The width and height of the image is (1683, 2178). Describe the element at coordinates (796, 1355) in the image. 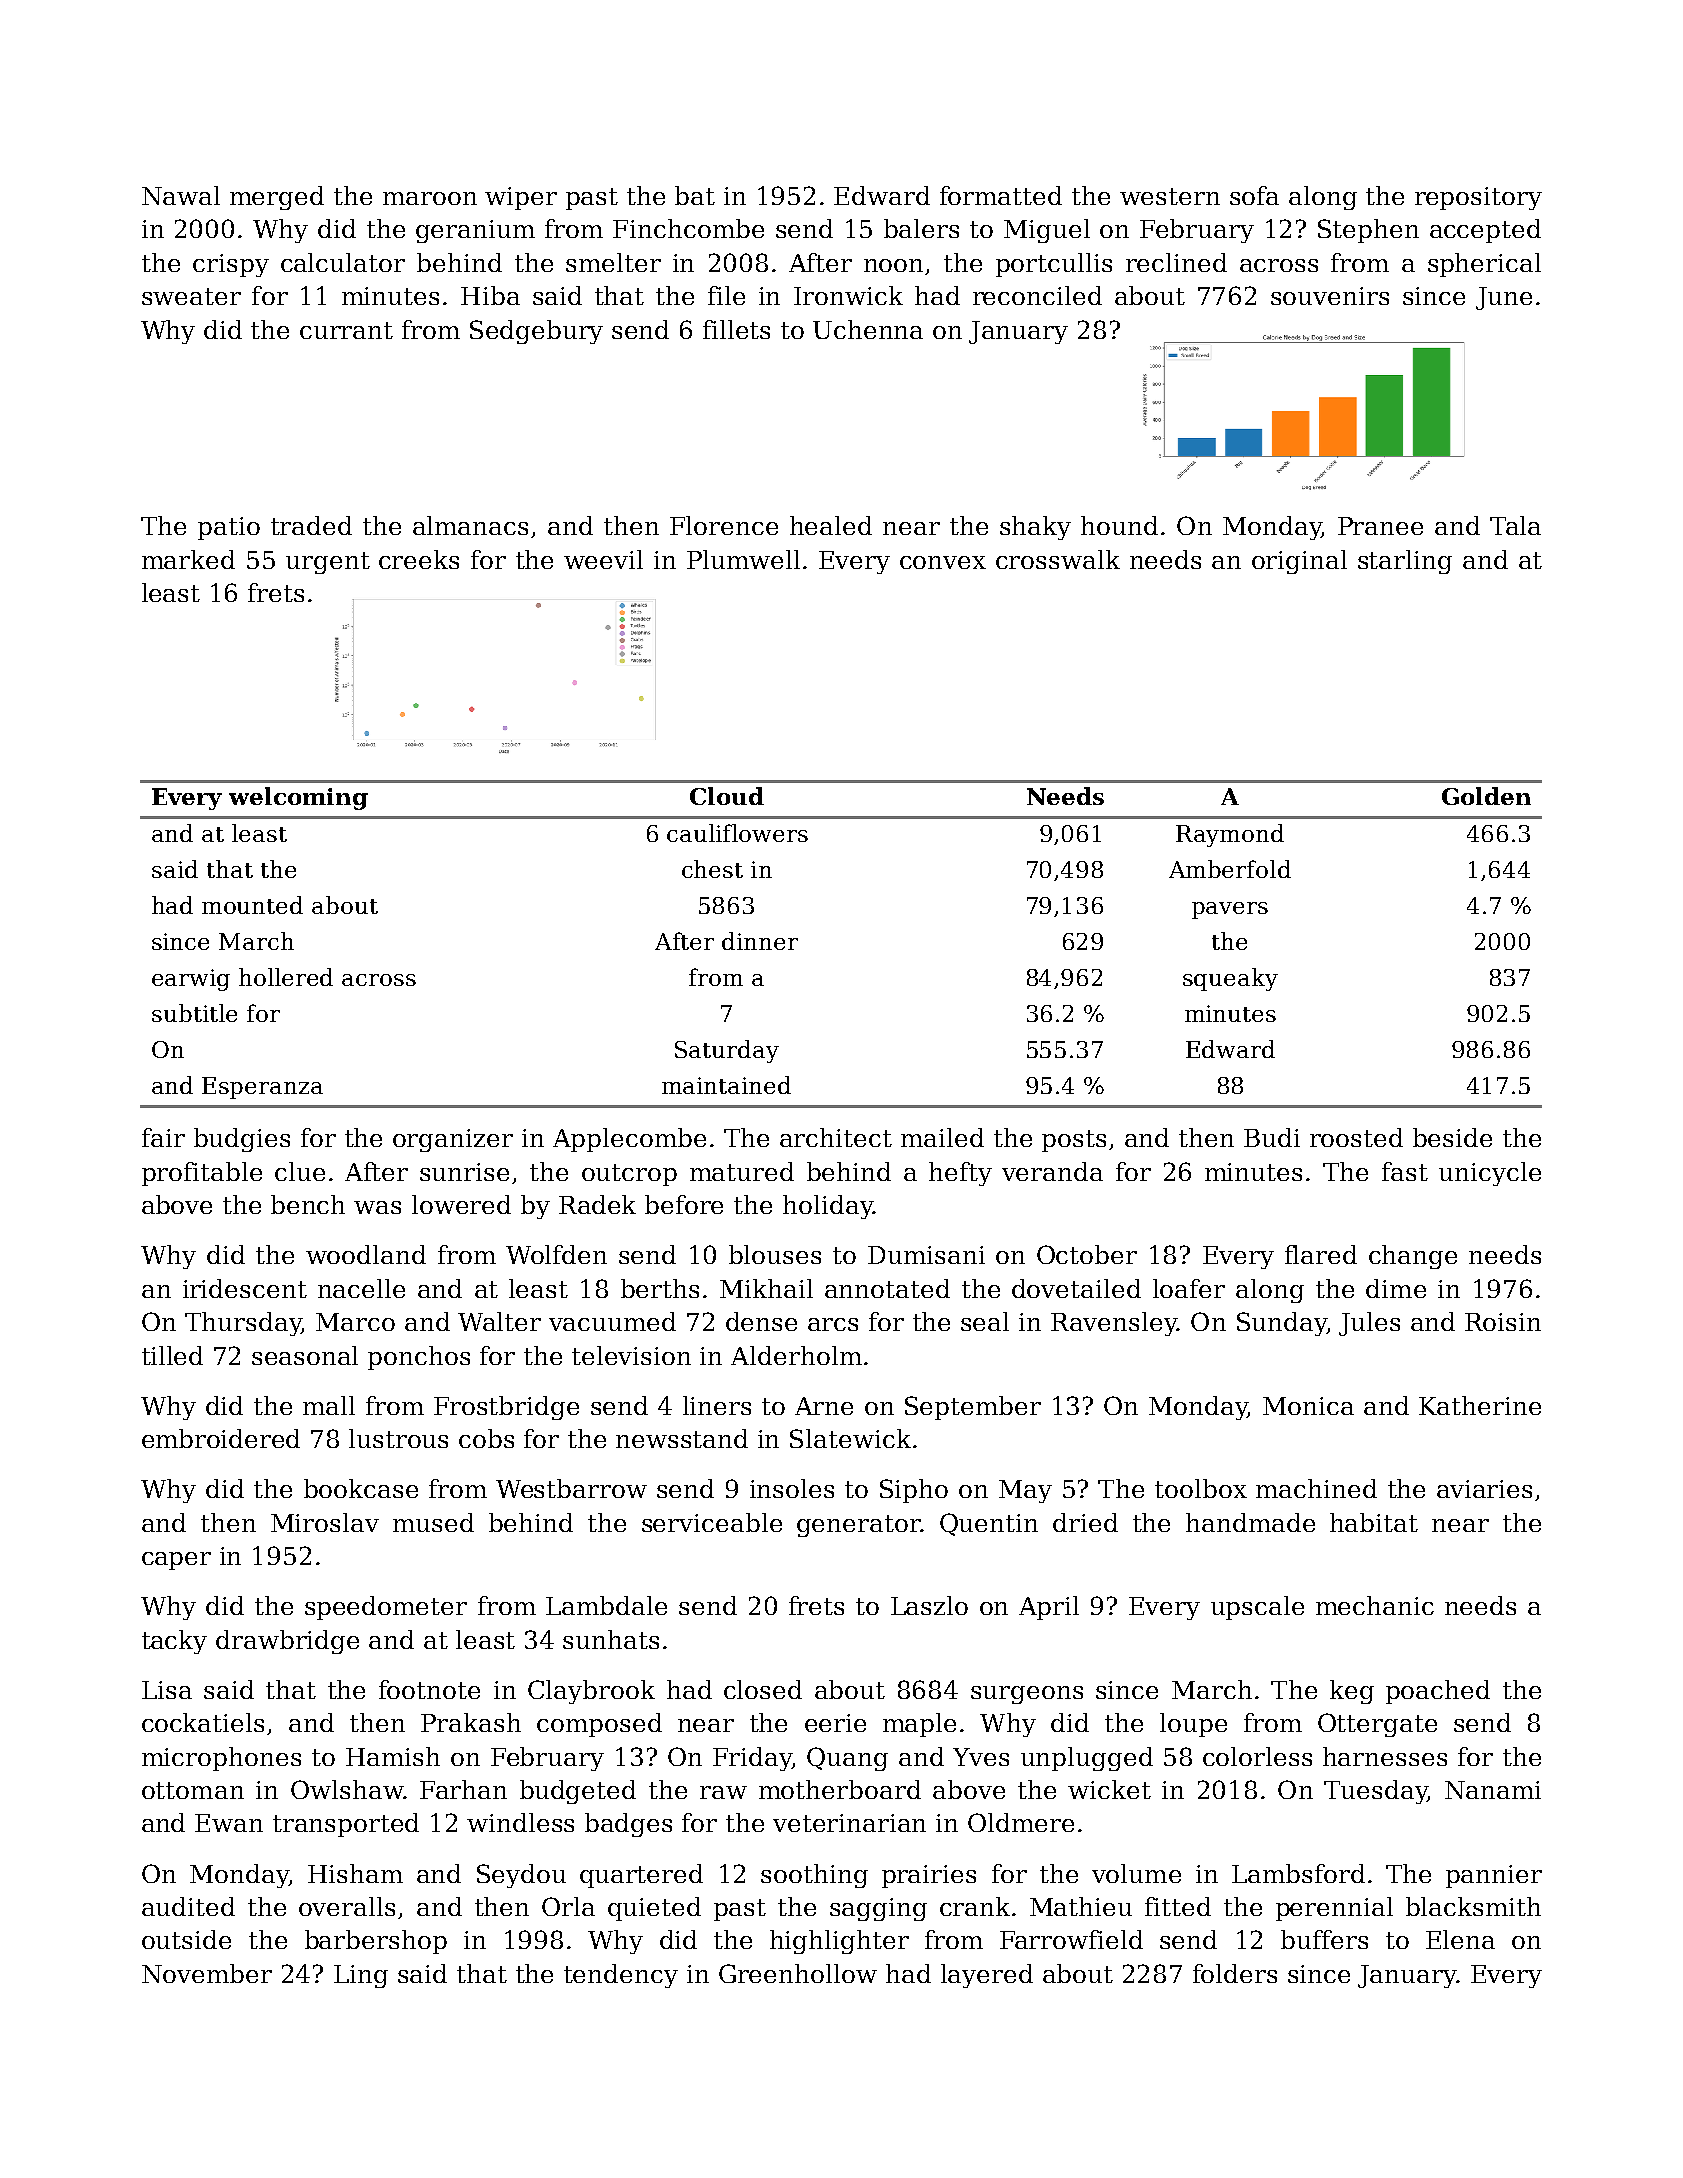

I see `Alderholm` at that location.
